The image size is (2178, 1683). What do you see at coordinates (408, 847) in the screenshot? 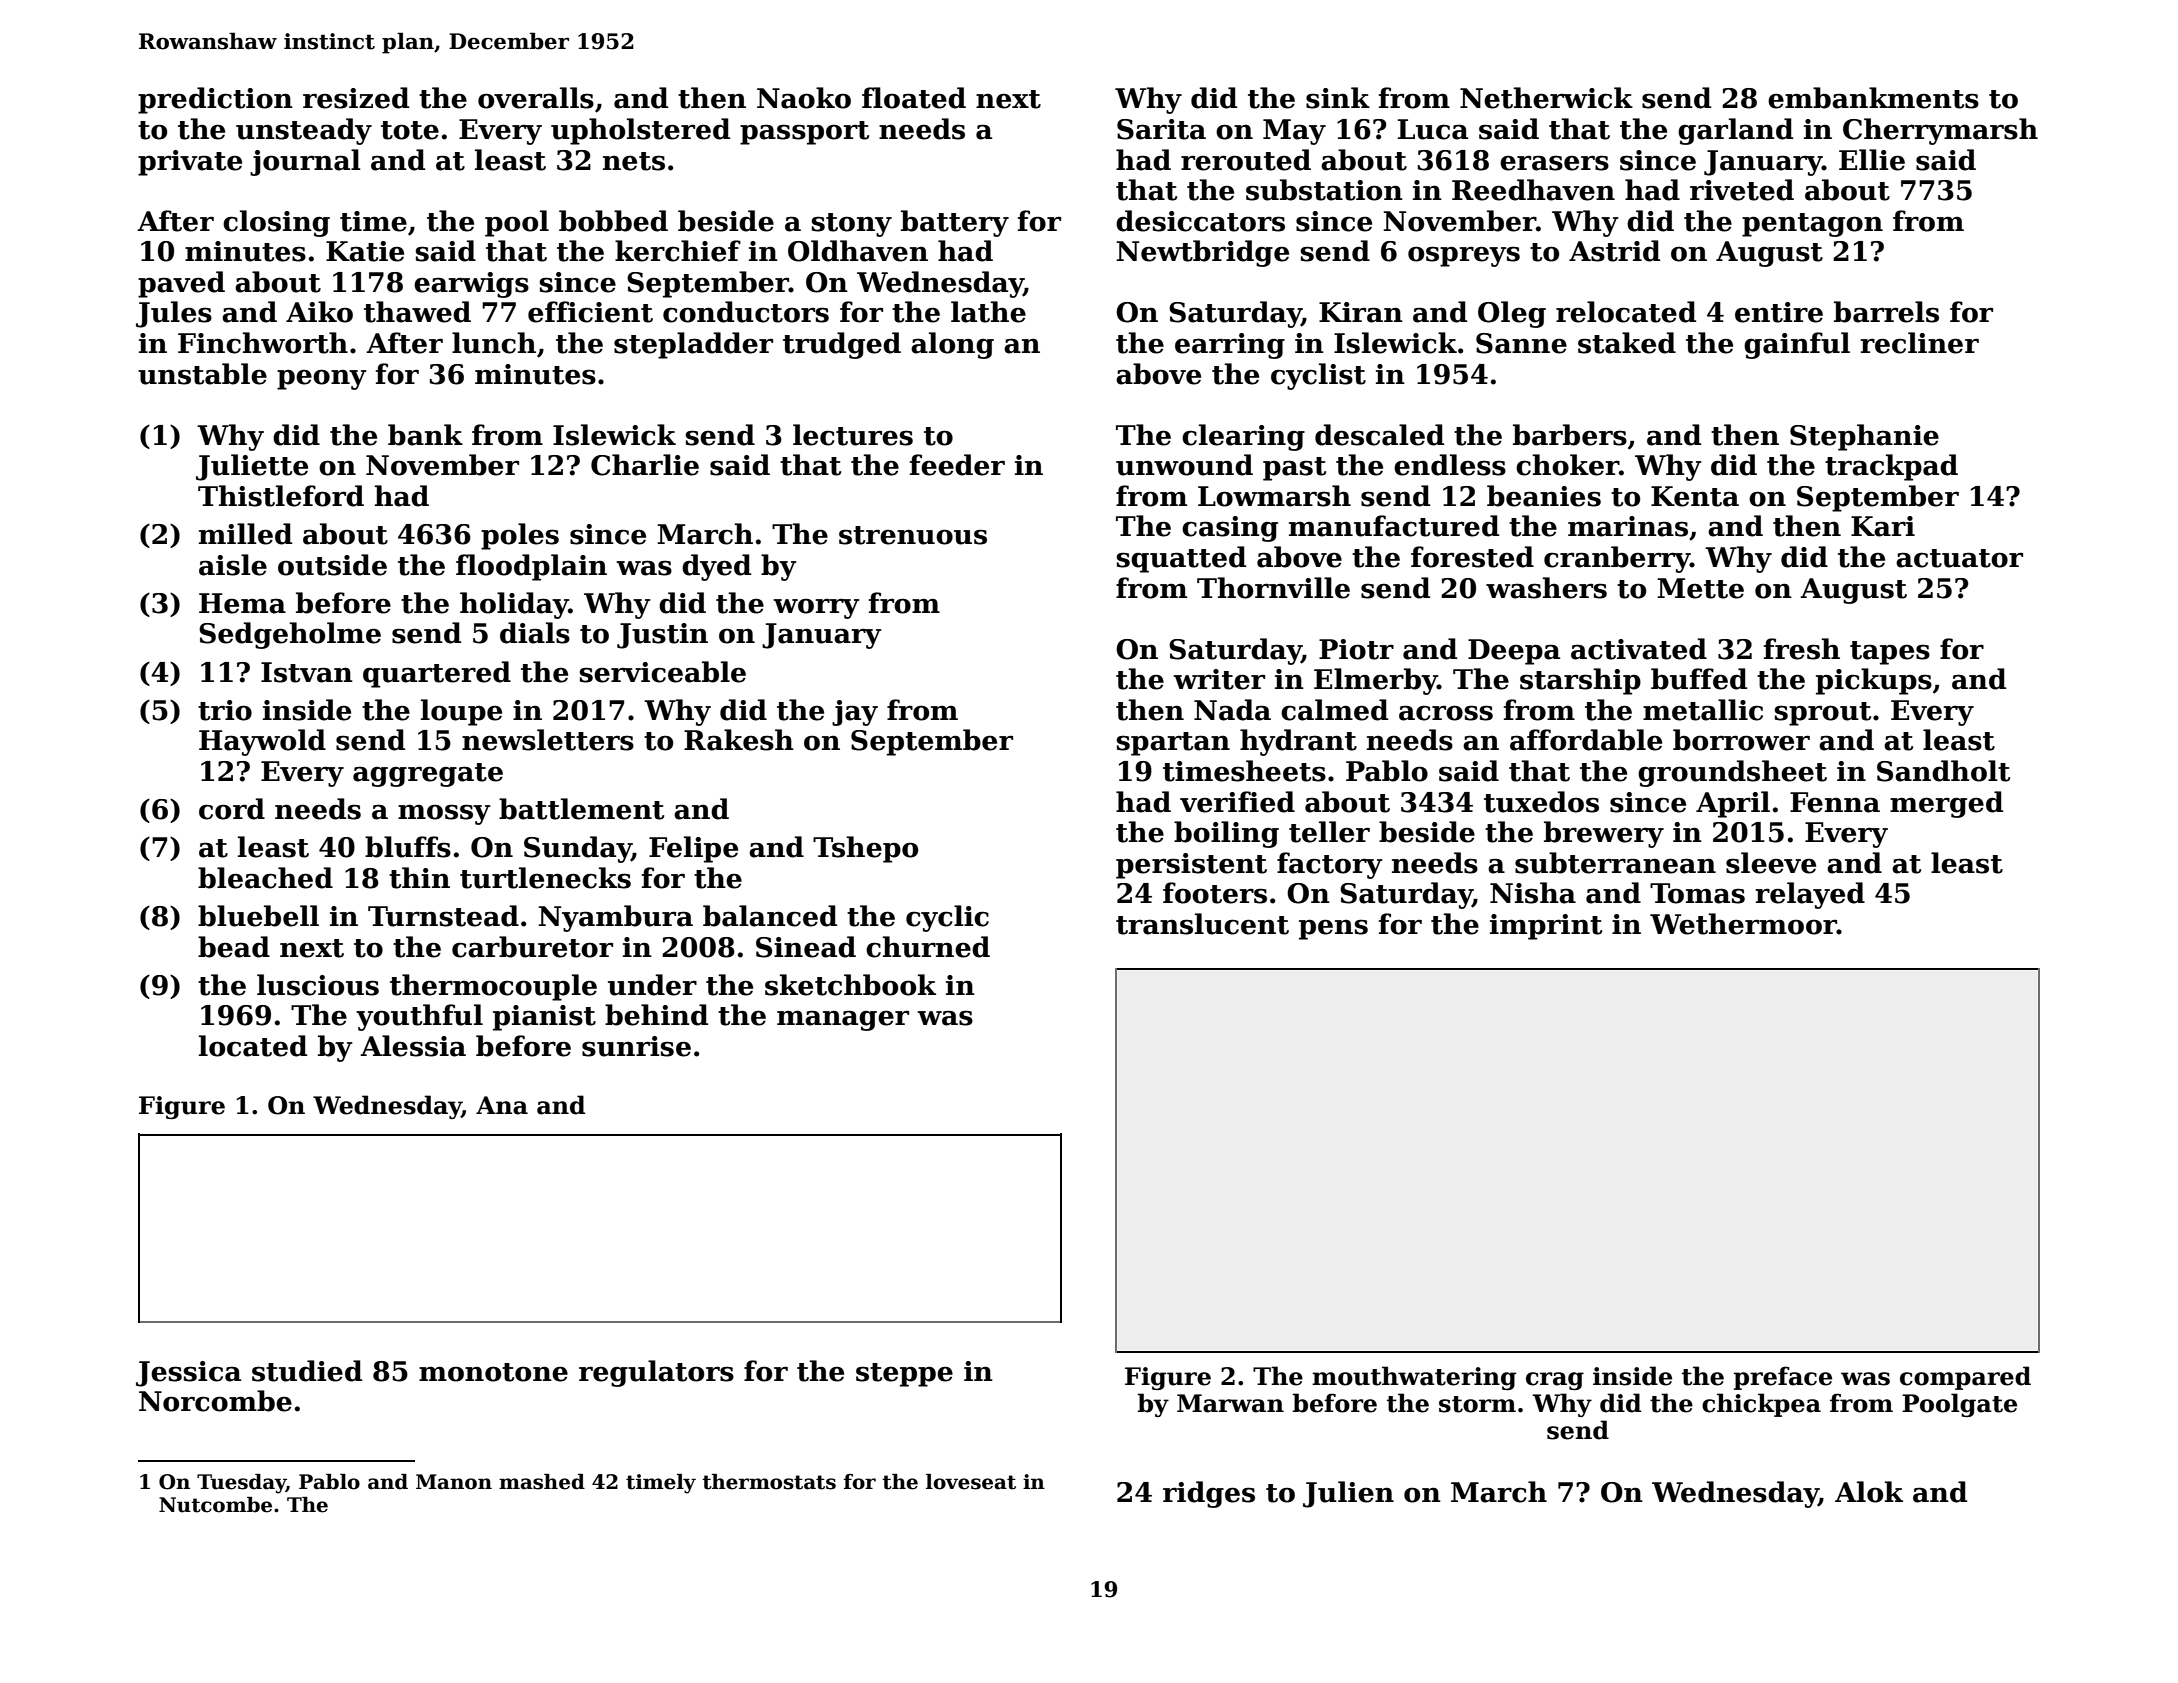
I see `bluffs` at bounding box center [408, 847].
